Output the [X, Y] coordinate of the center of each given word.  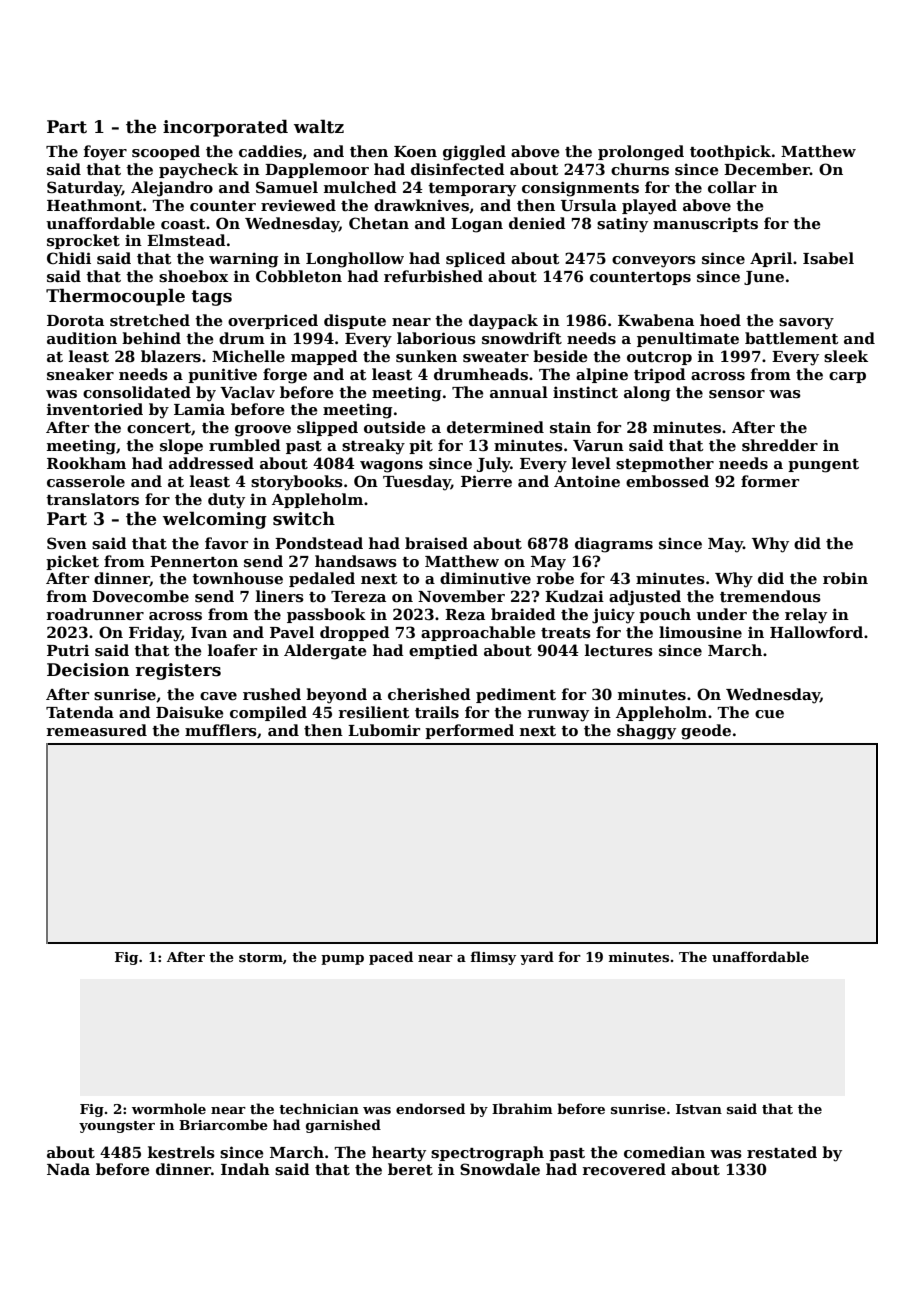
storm [261, 957]
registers [178, 671]
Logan [477, 225]
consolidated [137, 392]
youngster [117, 1127]
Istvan [699, 1109]
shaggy [646, 732]
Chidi [69, 258]
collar [732, 187]
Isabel [828, 258]
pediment [516, 695]
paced [391, 958]
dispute [355, 321]
